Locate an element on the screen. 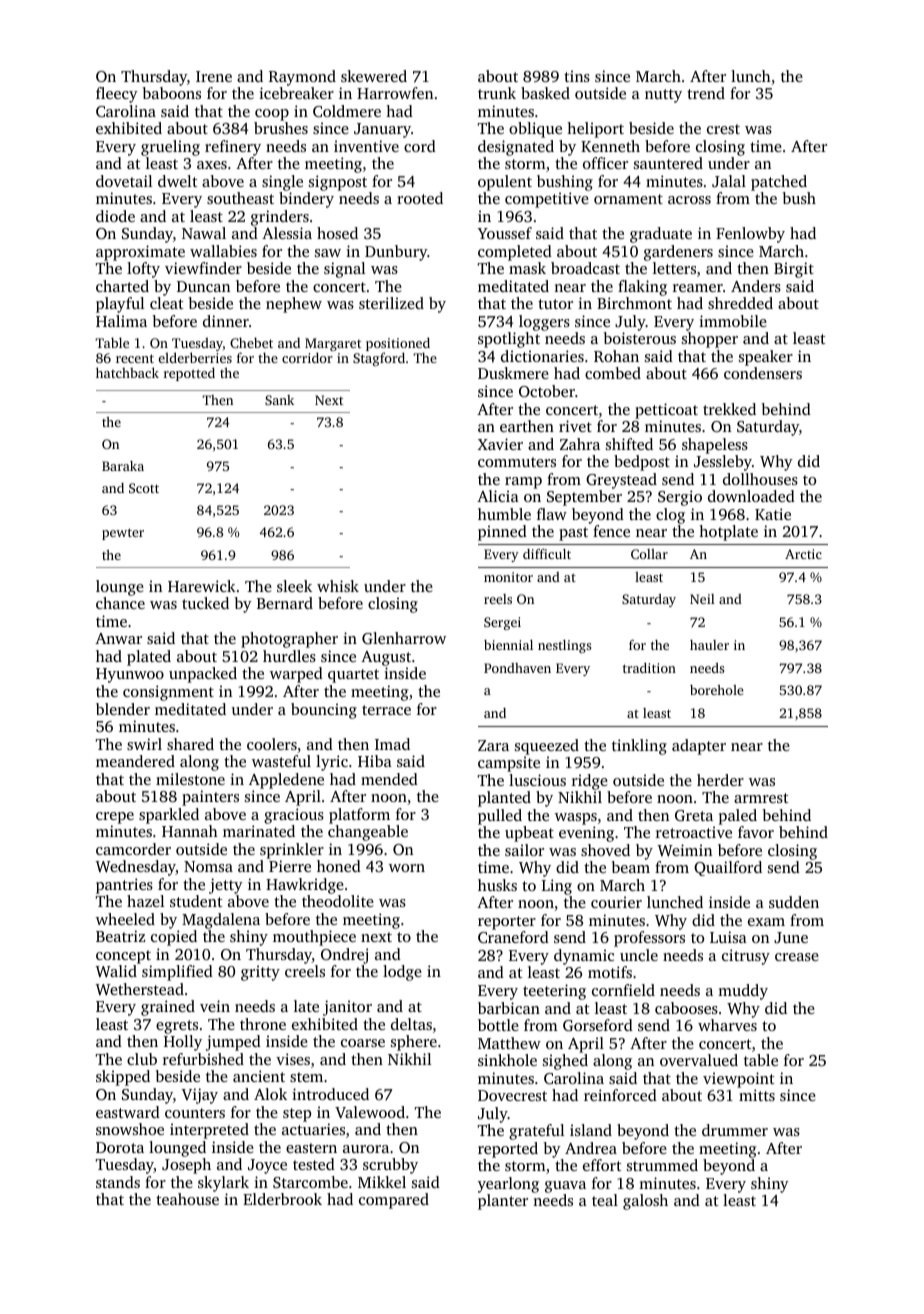 The width and height of the screenshot is (924, 1314). fleecy is located at coordinates (117, 95).
